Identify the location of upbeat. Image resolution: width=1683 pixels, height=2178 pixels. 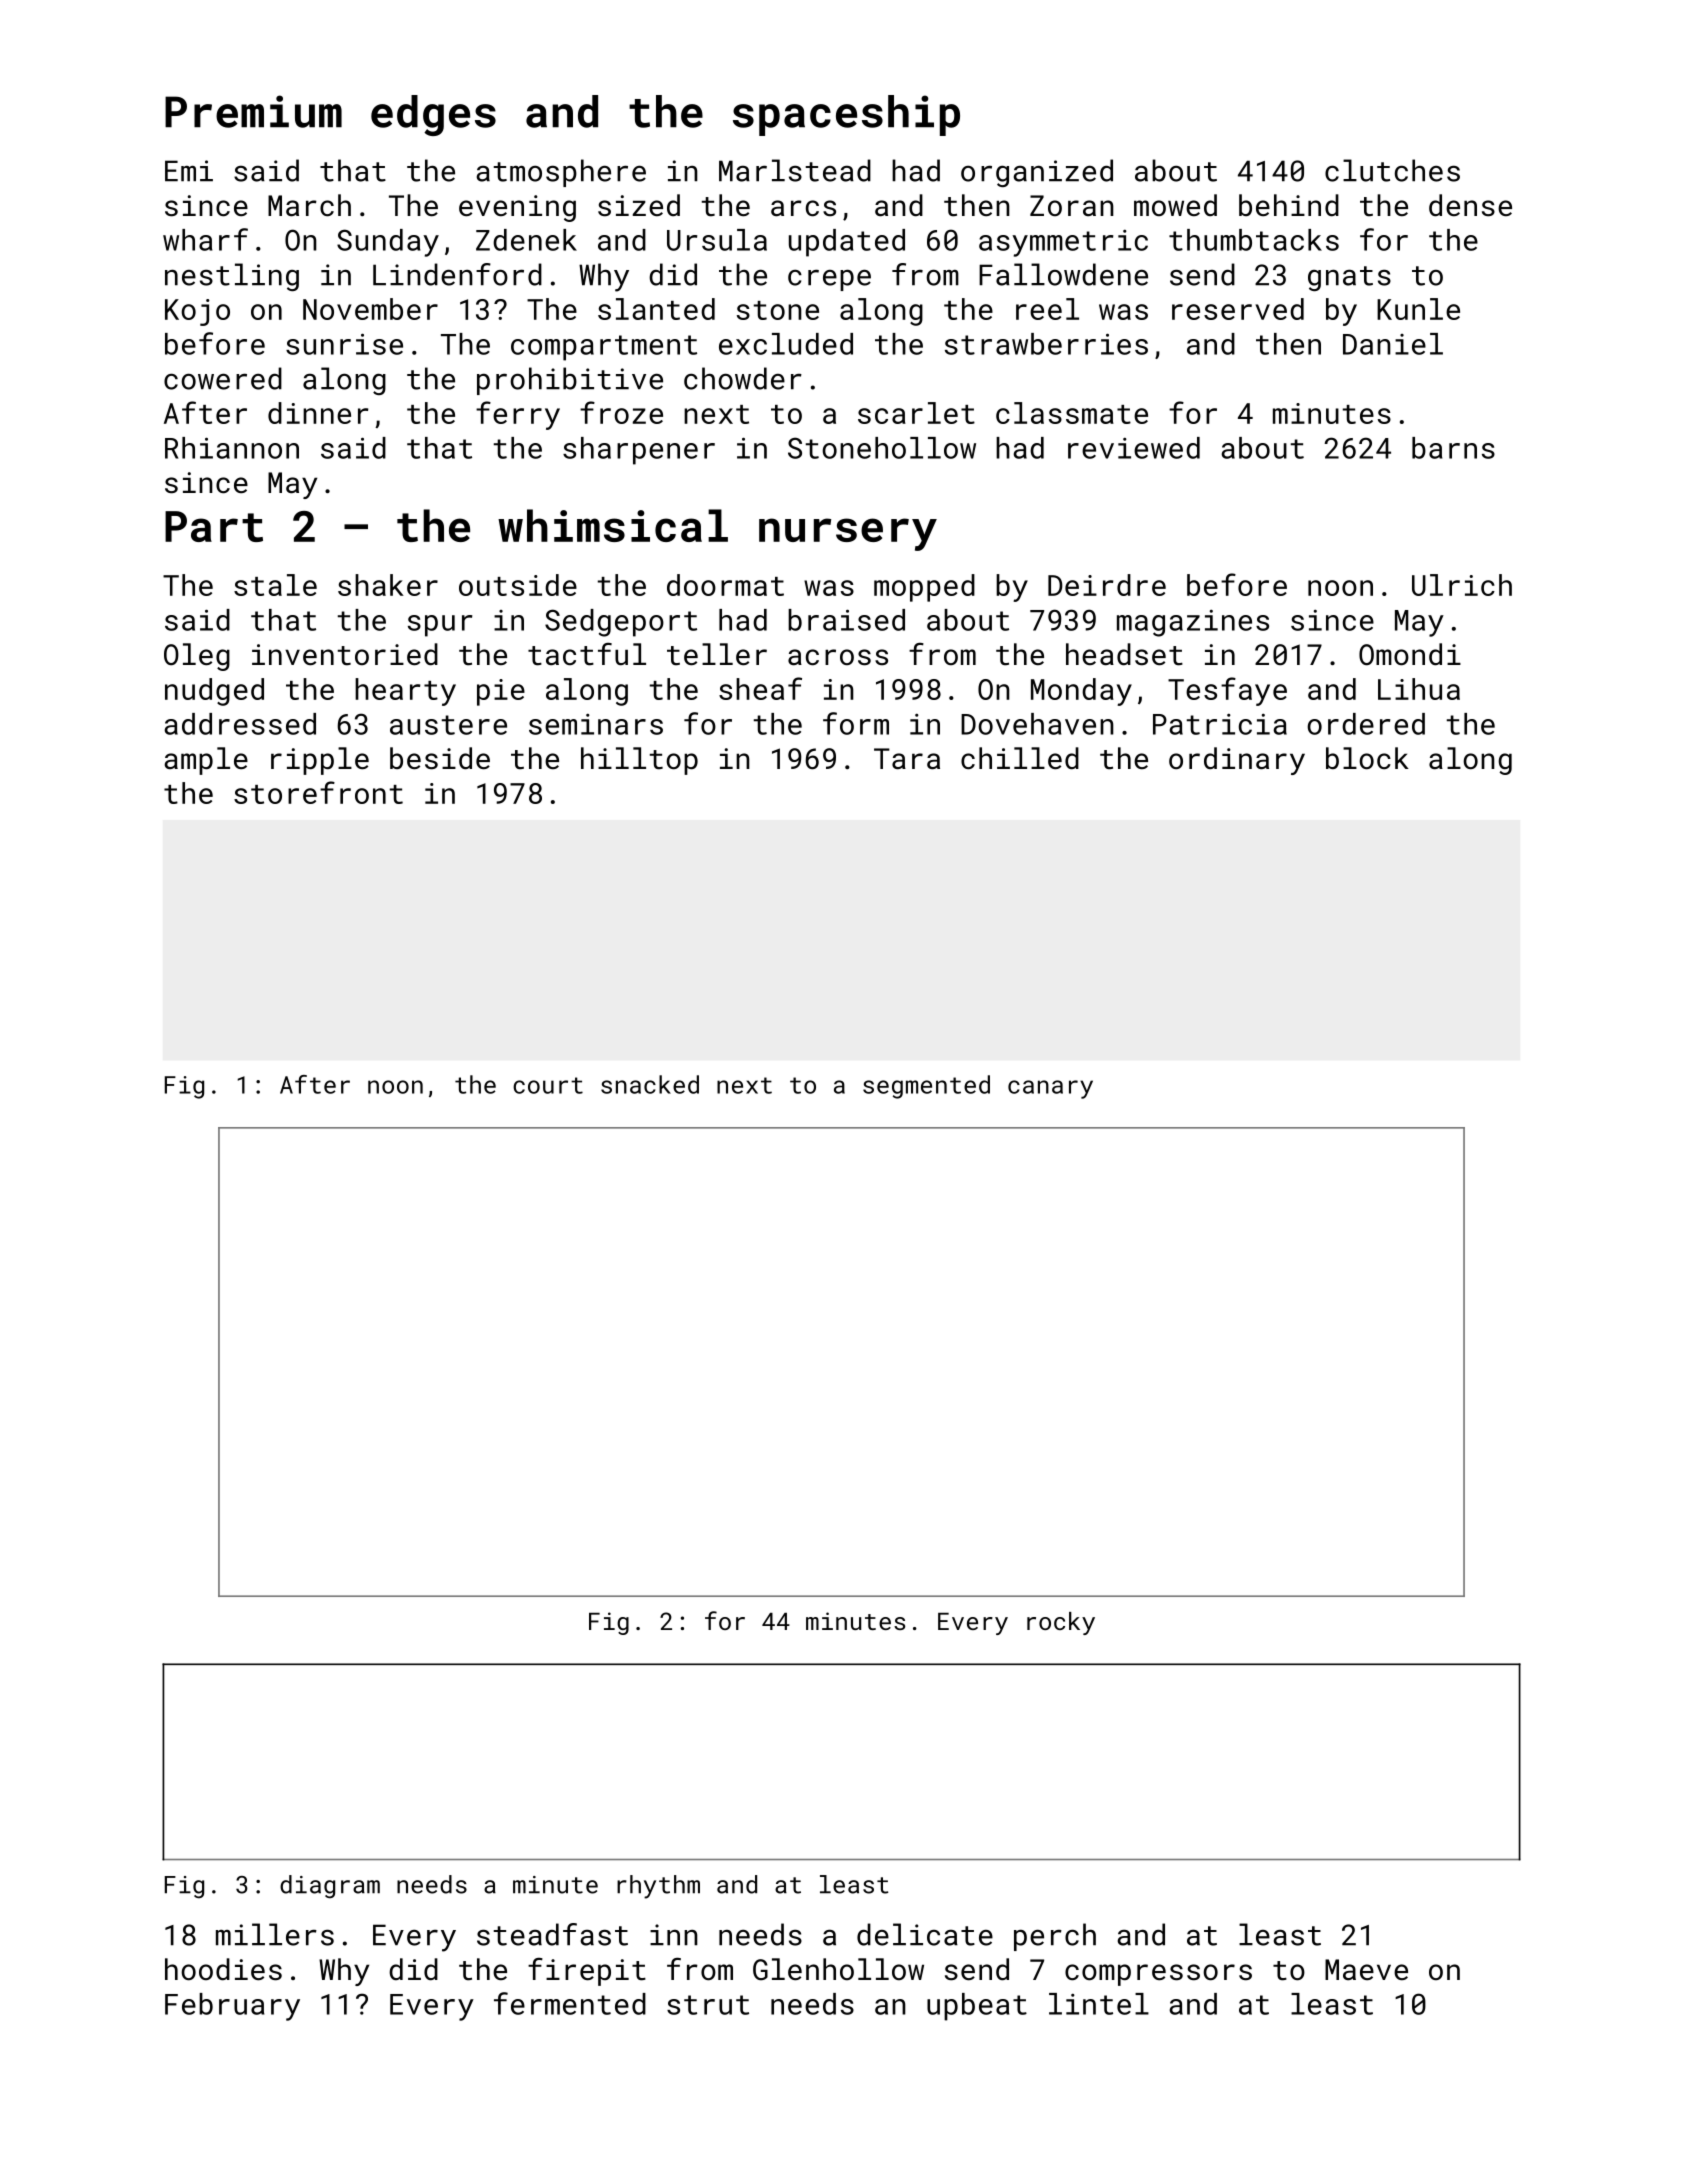
(977, 2007).
